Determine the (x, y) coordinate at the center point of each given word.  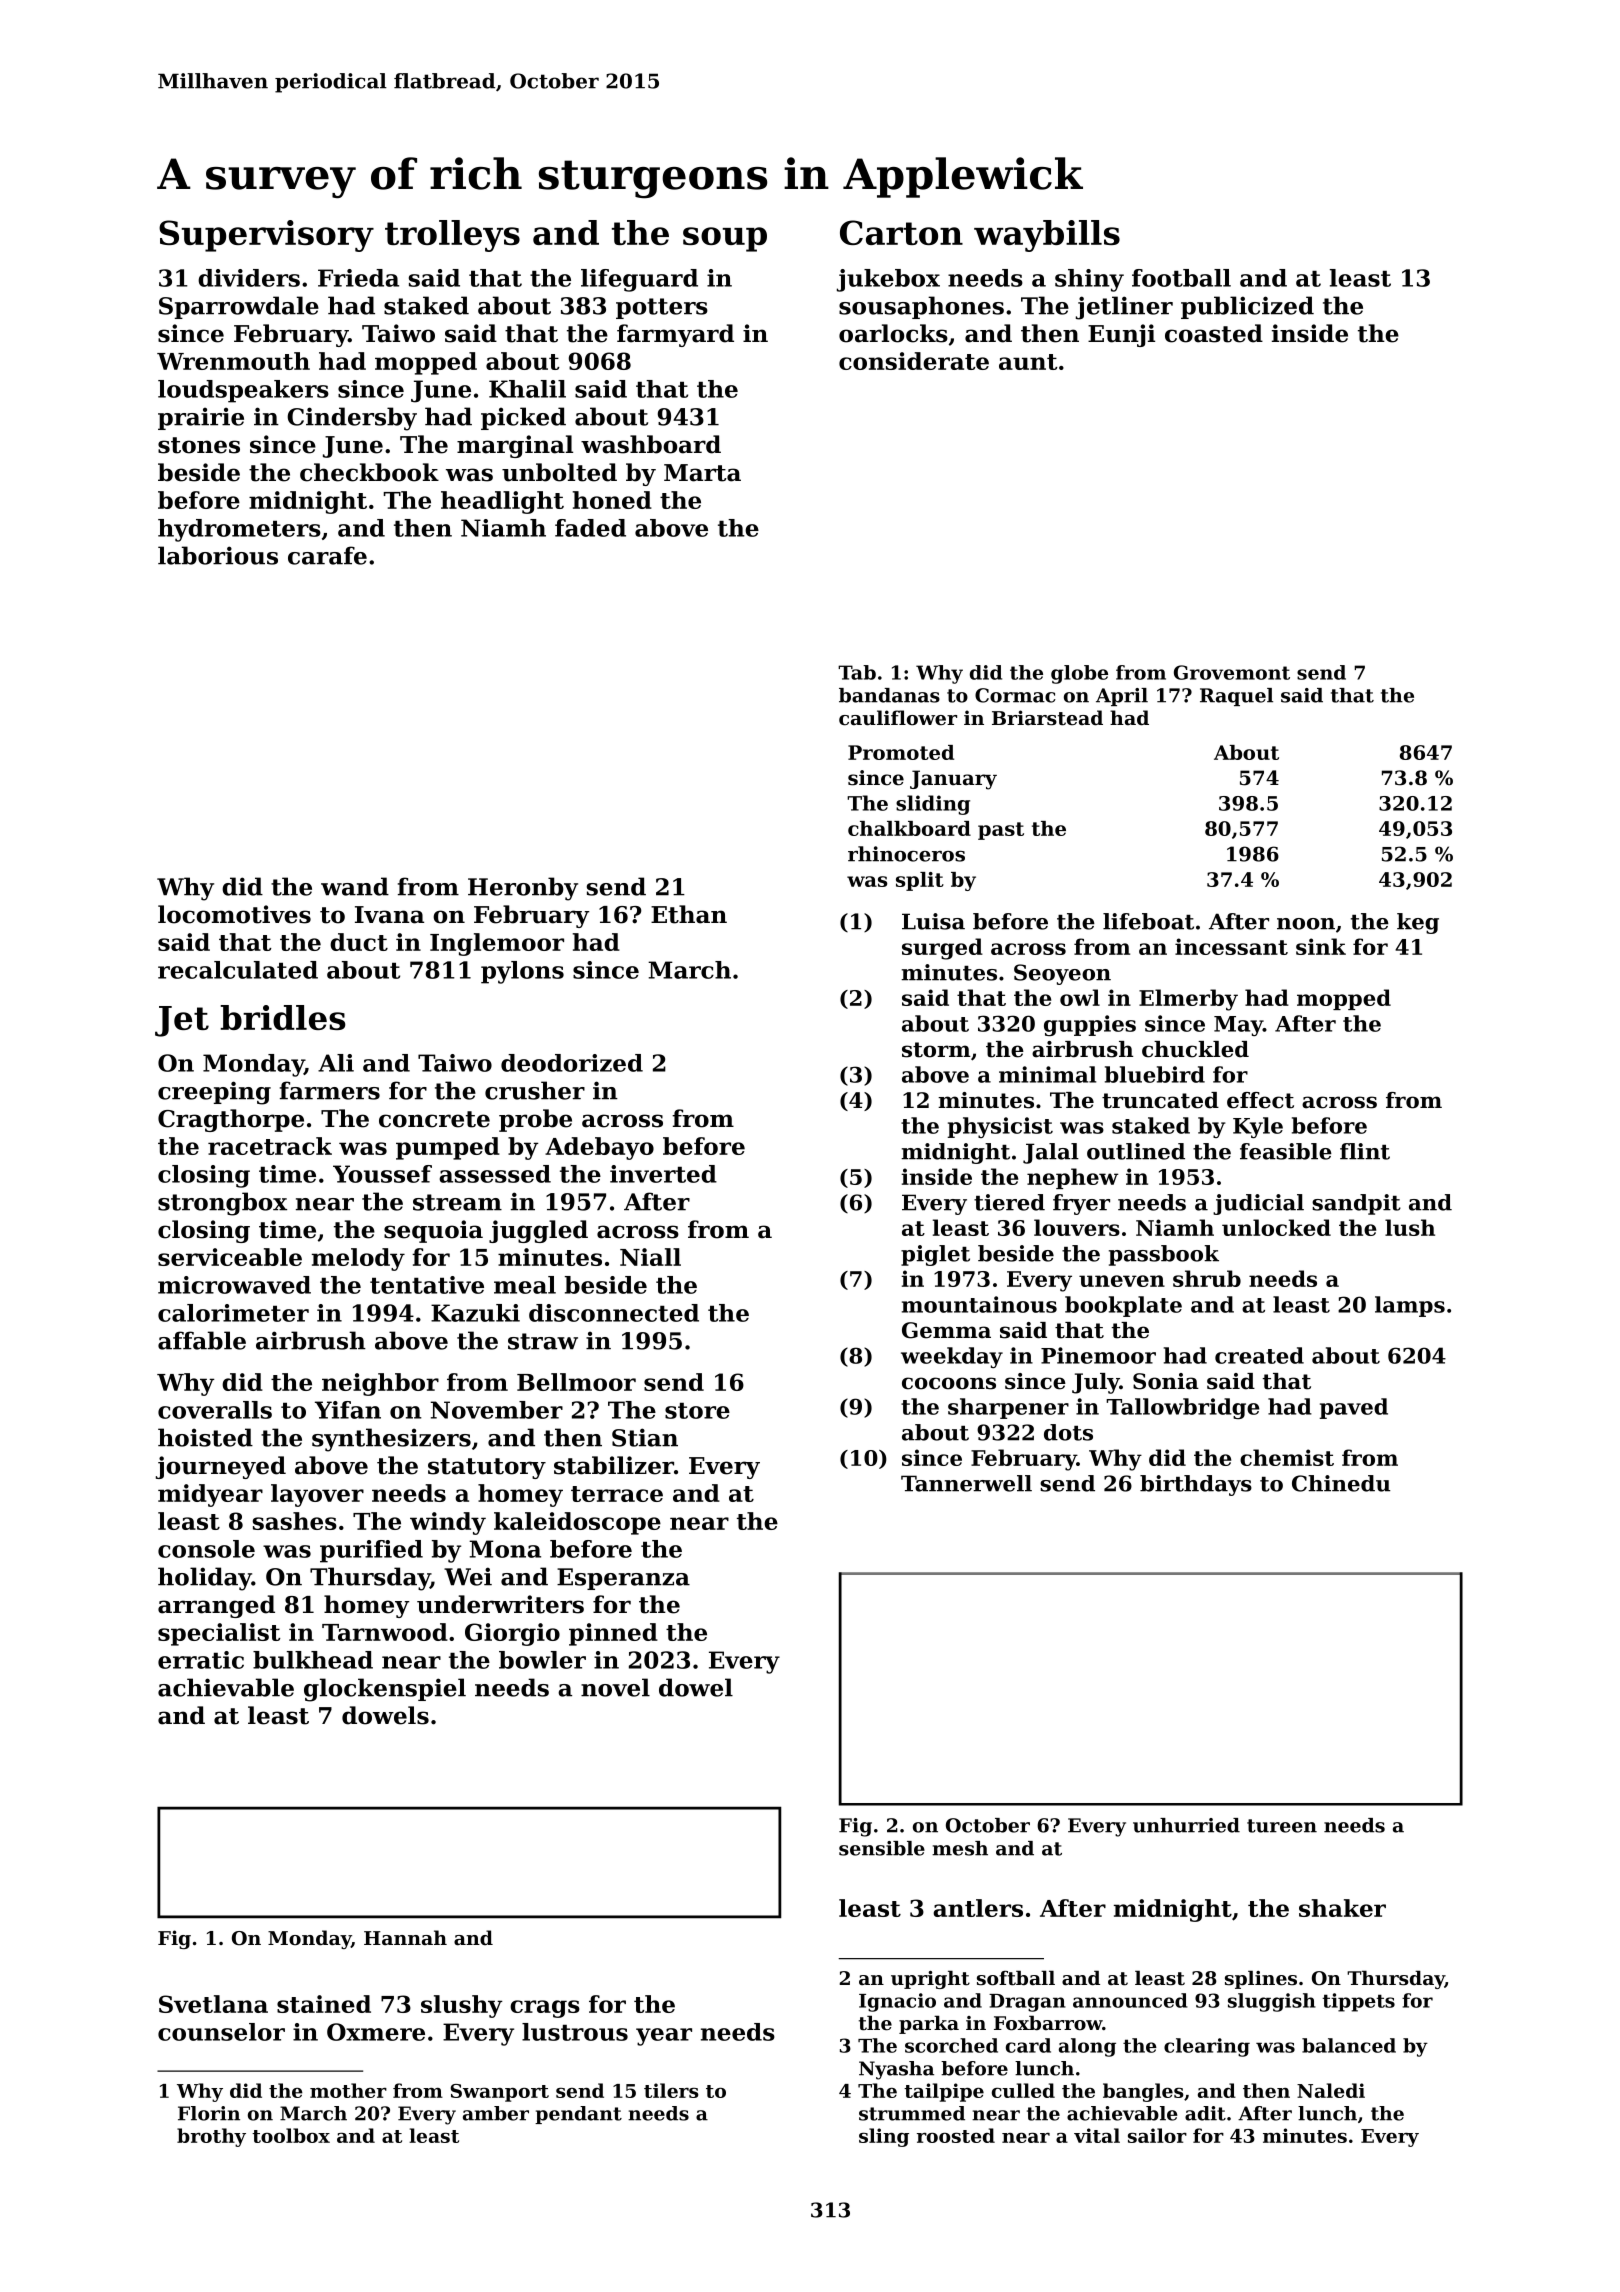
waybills (1047, 236)
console (206, 1549)
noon (1306, 924)
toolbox (291, 2135)
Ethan (689, 914)
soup (725, 239)
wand (355, 886)
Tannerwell (966, 1483)
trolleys (452, 236)
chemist (1287, 1457)
